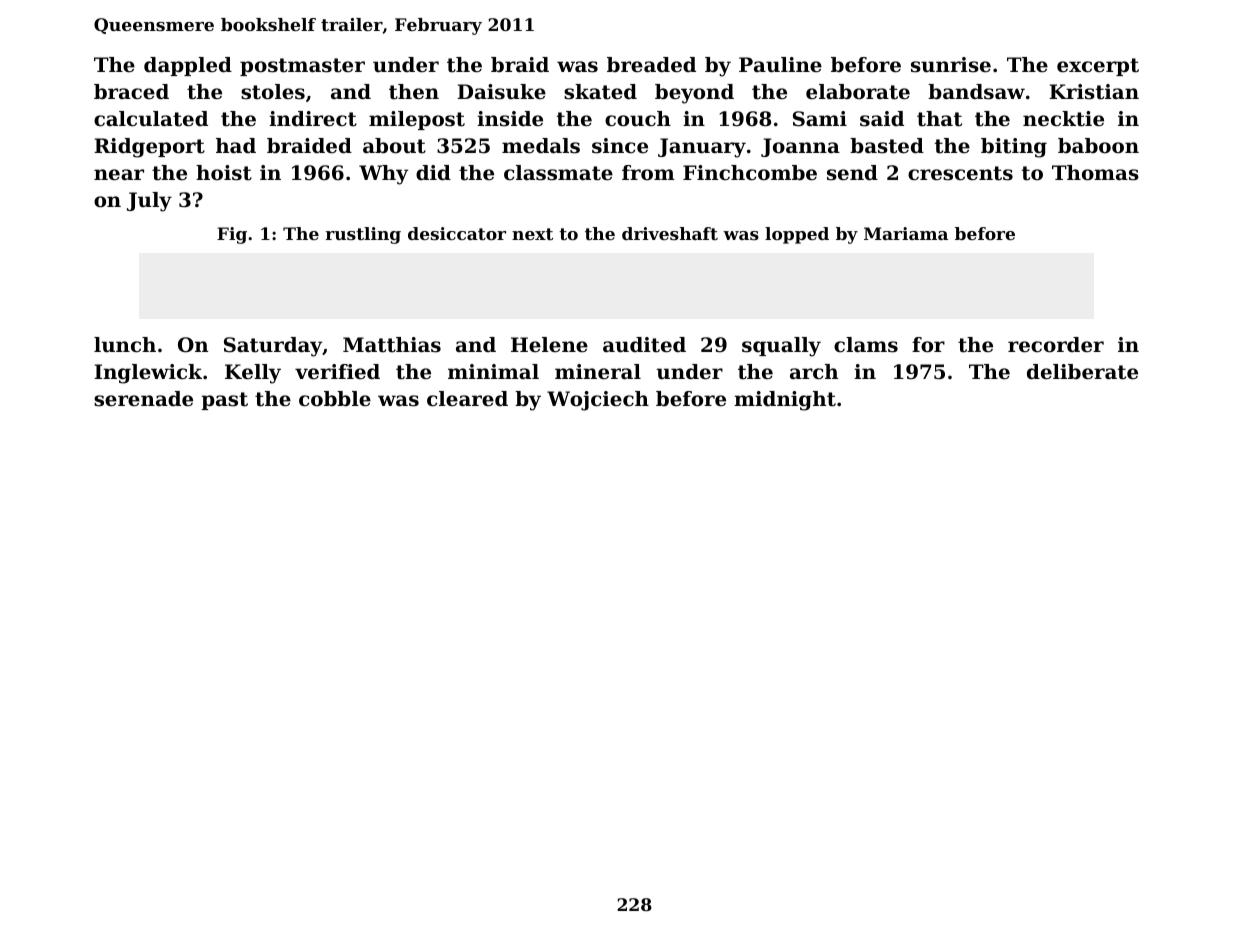 The width and height of the document is (1233, 952). Describe the element at coordinates (392, 345) in the document. I see `Matthias` at that location.
